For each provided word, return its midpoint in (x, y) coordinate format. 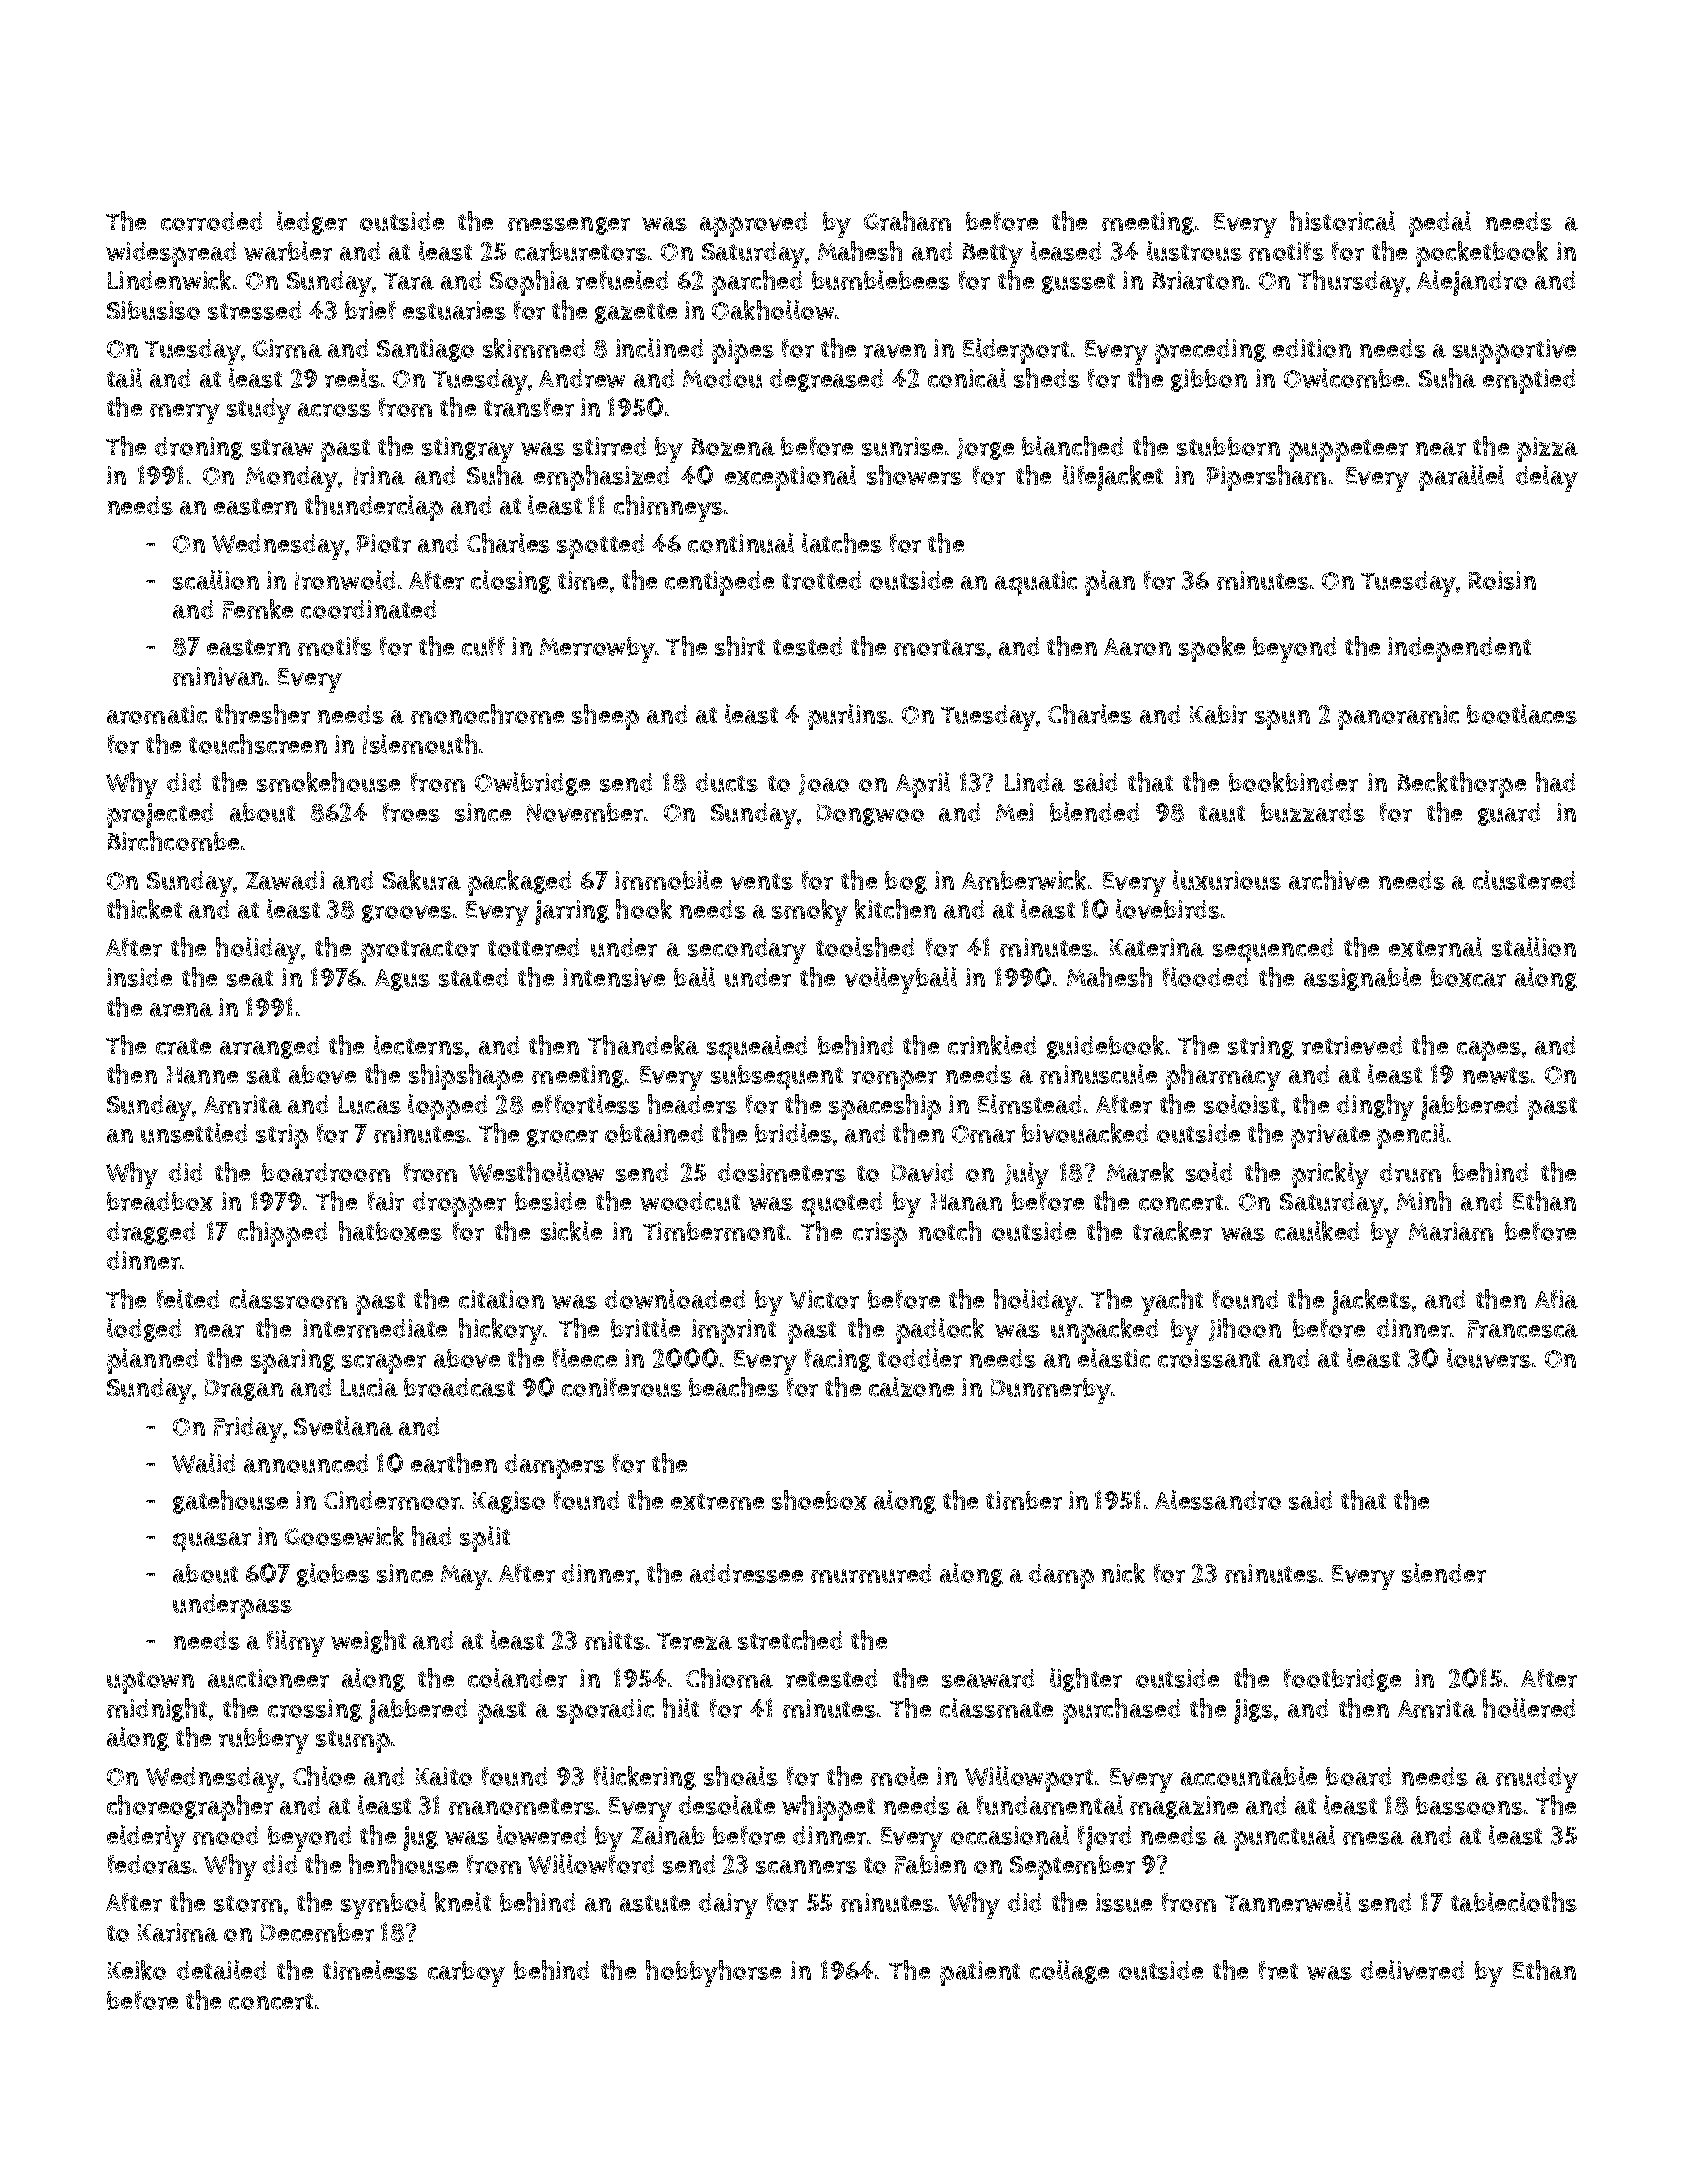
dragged (151, 1233)
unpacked (1104, 1331)
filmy (296, 1643)
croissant (1209, 1358)
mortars (940, 647)
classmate (996, 1708)
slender (1444, 1573)
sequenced (1273, 950)
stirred (609, 446)
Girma (287, 348)
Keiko (137, 1970)
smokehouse (328, 782)
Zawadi (285, 880)
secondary (747, 951)
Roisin (1502, 580)
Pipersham (1266, 478)
